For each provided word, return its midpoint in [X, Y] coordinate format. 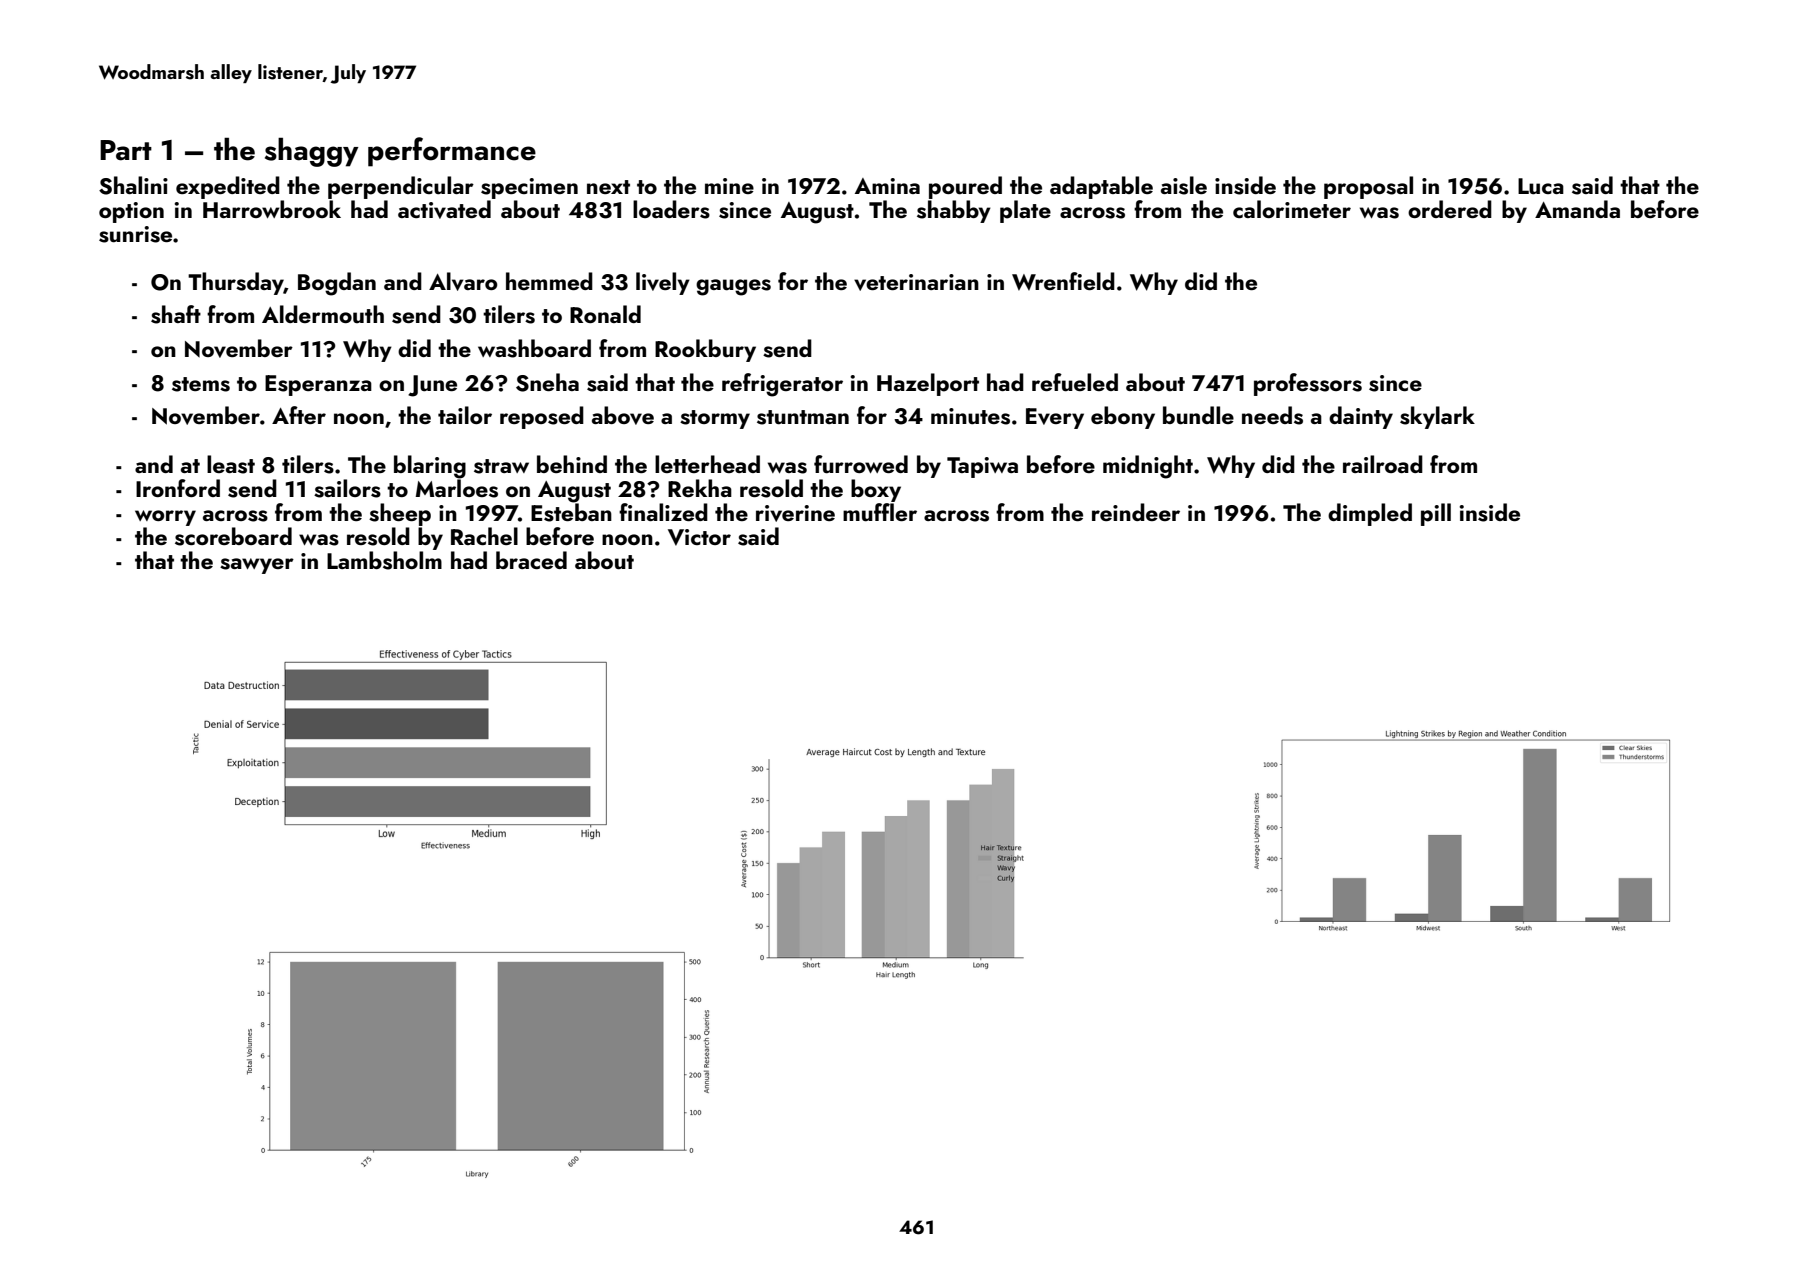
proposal [1368, 187]
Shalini [133, 185]
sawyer [257, 566]
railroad [1383, 464]
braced [531, 560]
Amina [887, 186]
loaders [671, 209]
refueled [1075, 382]
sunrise [135, 234]
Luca [1541, 186]
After [299, 415]
